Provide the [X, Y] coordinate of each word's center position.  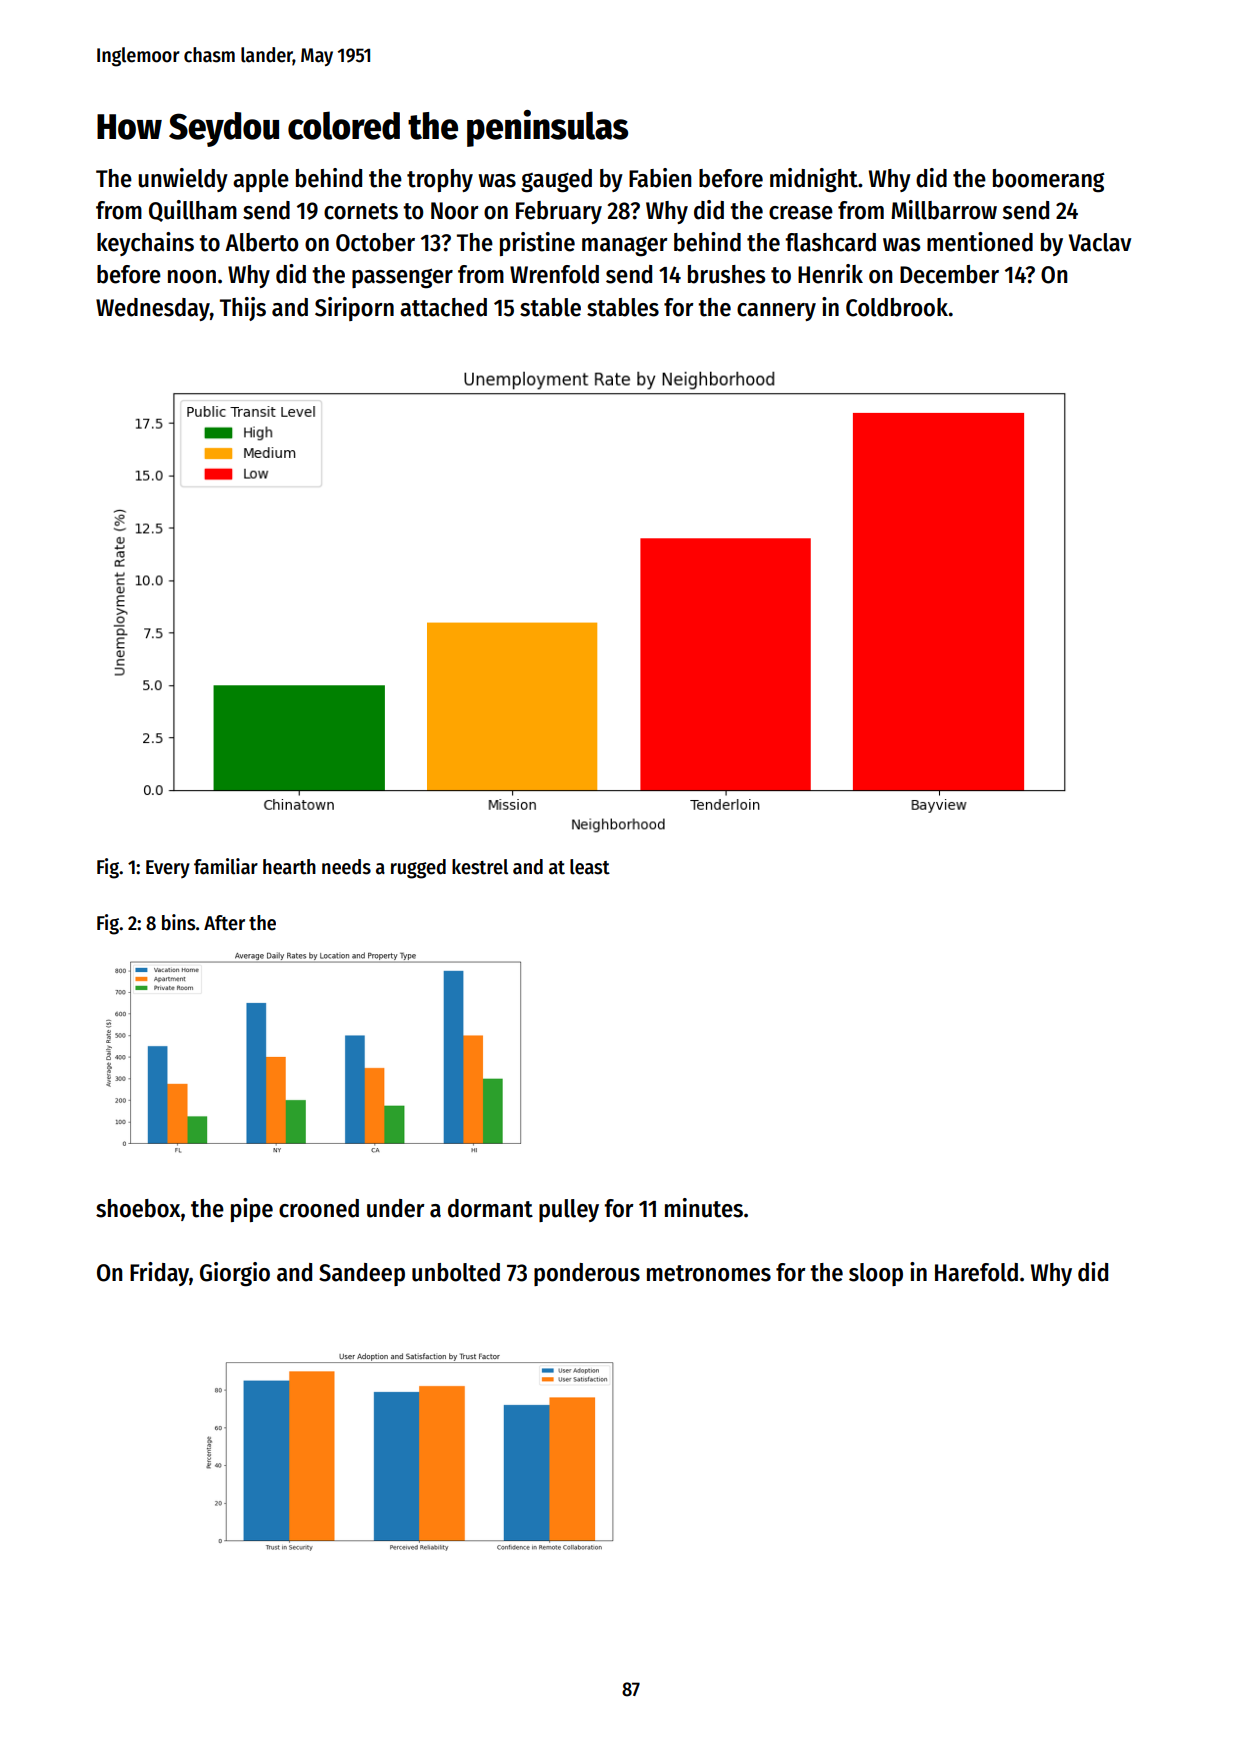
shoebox [138, 1208]
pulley [569, 1210]
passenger [402, 278]
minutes [704, 1208]
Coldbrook [897, 307]
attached [443, 307]
